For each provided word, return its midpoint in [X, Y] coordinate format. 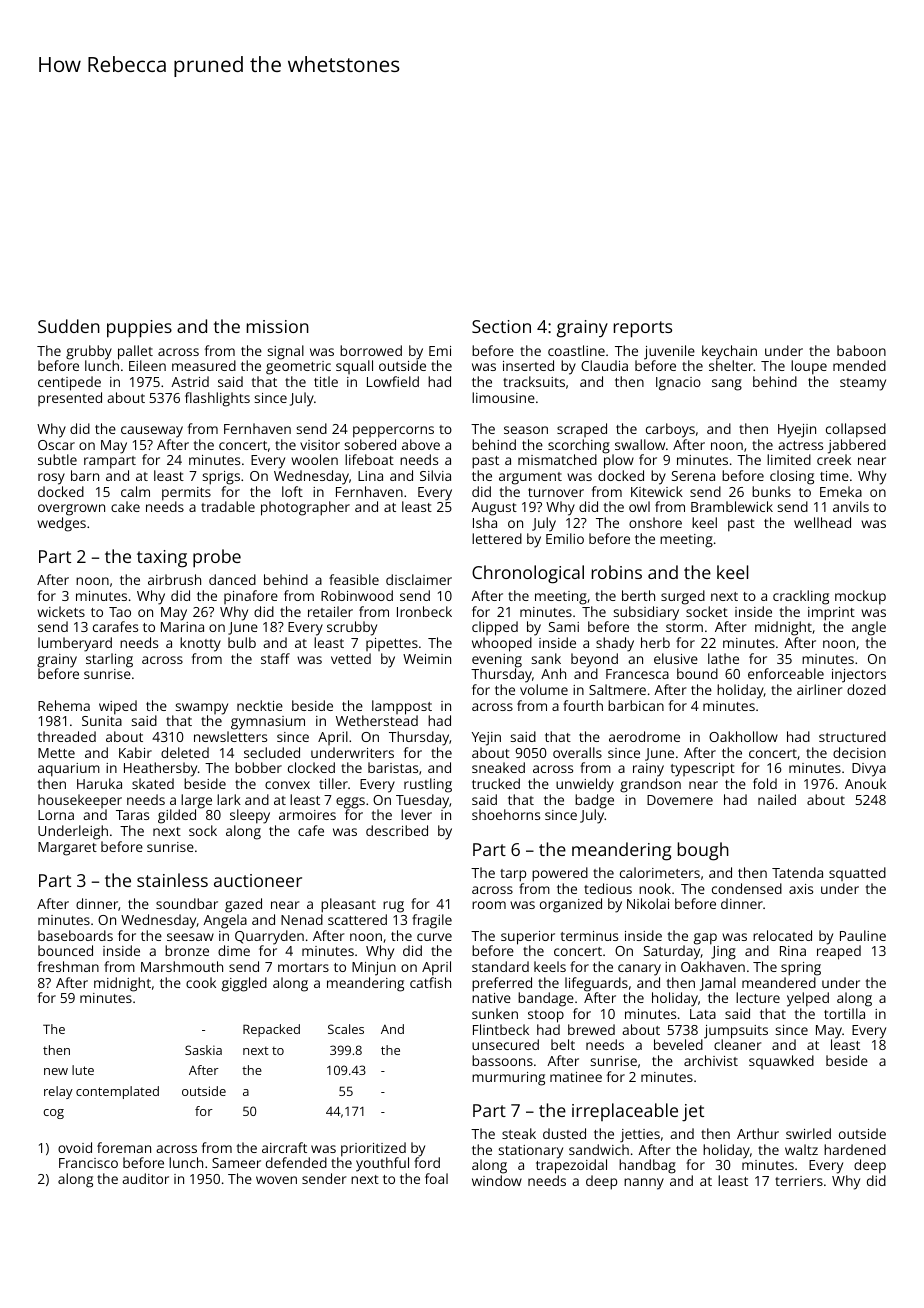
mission [278, 326]
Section [501, 326]
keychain [729, 352]
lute [83, 1070]
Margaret [67, 849]
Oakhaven [713, 966]
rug [393, 907]
